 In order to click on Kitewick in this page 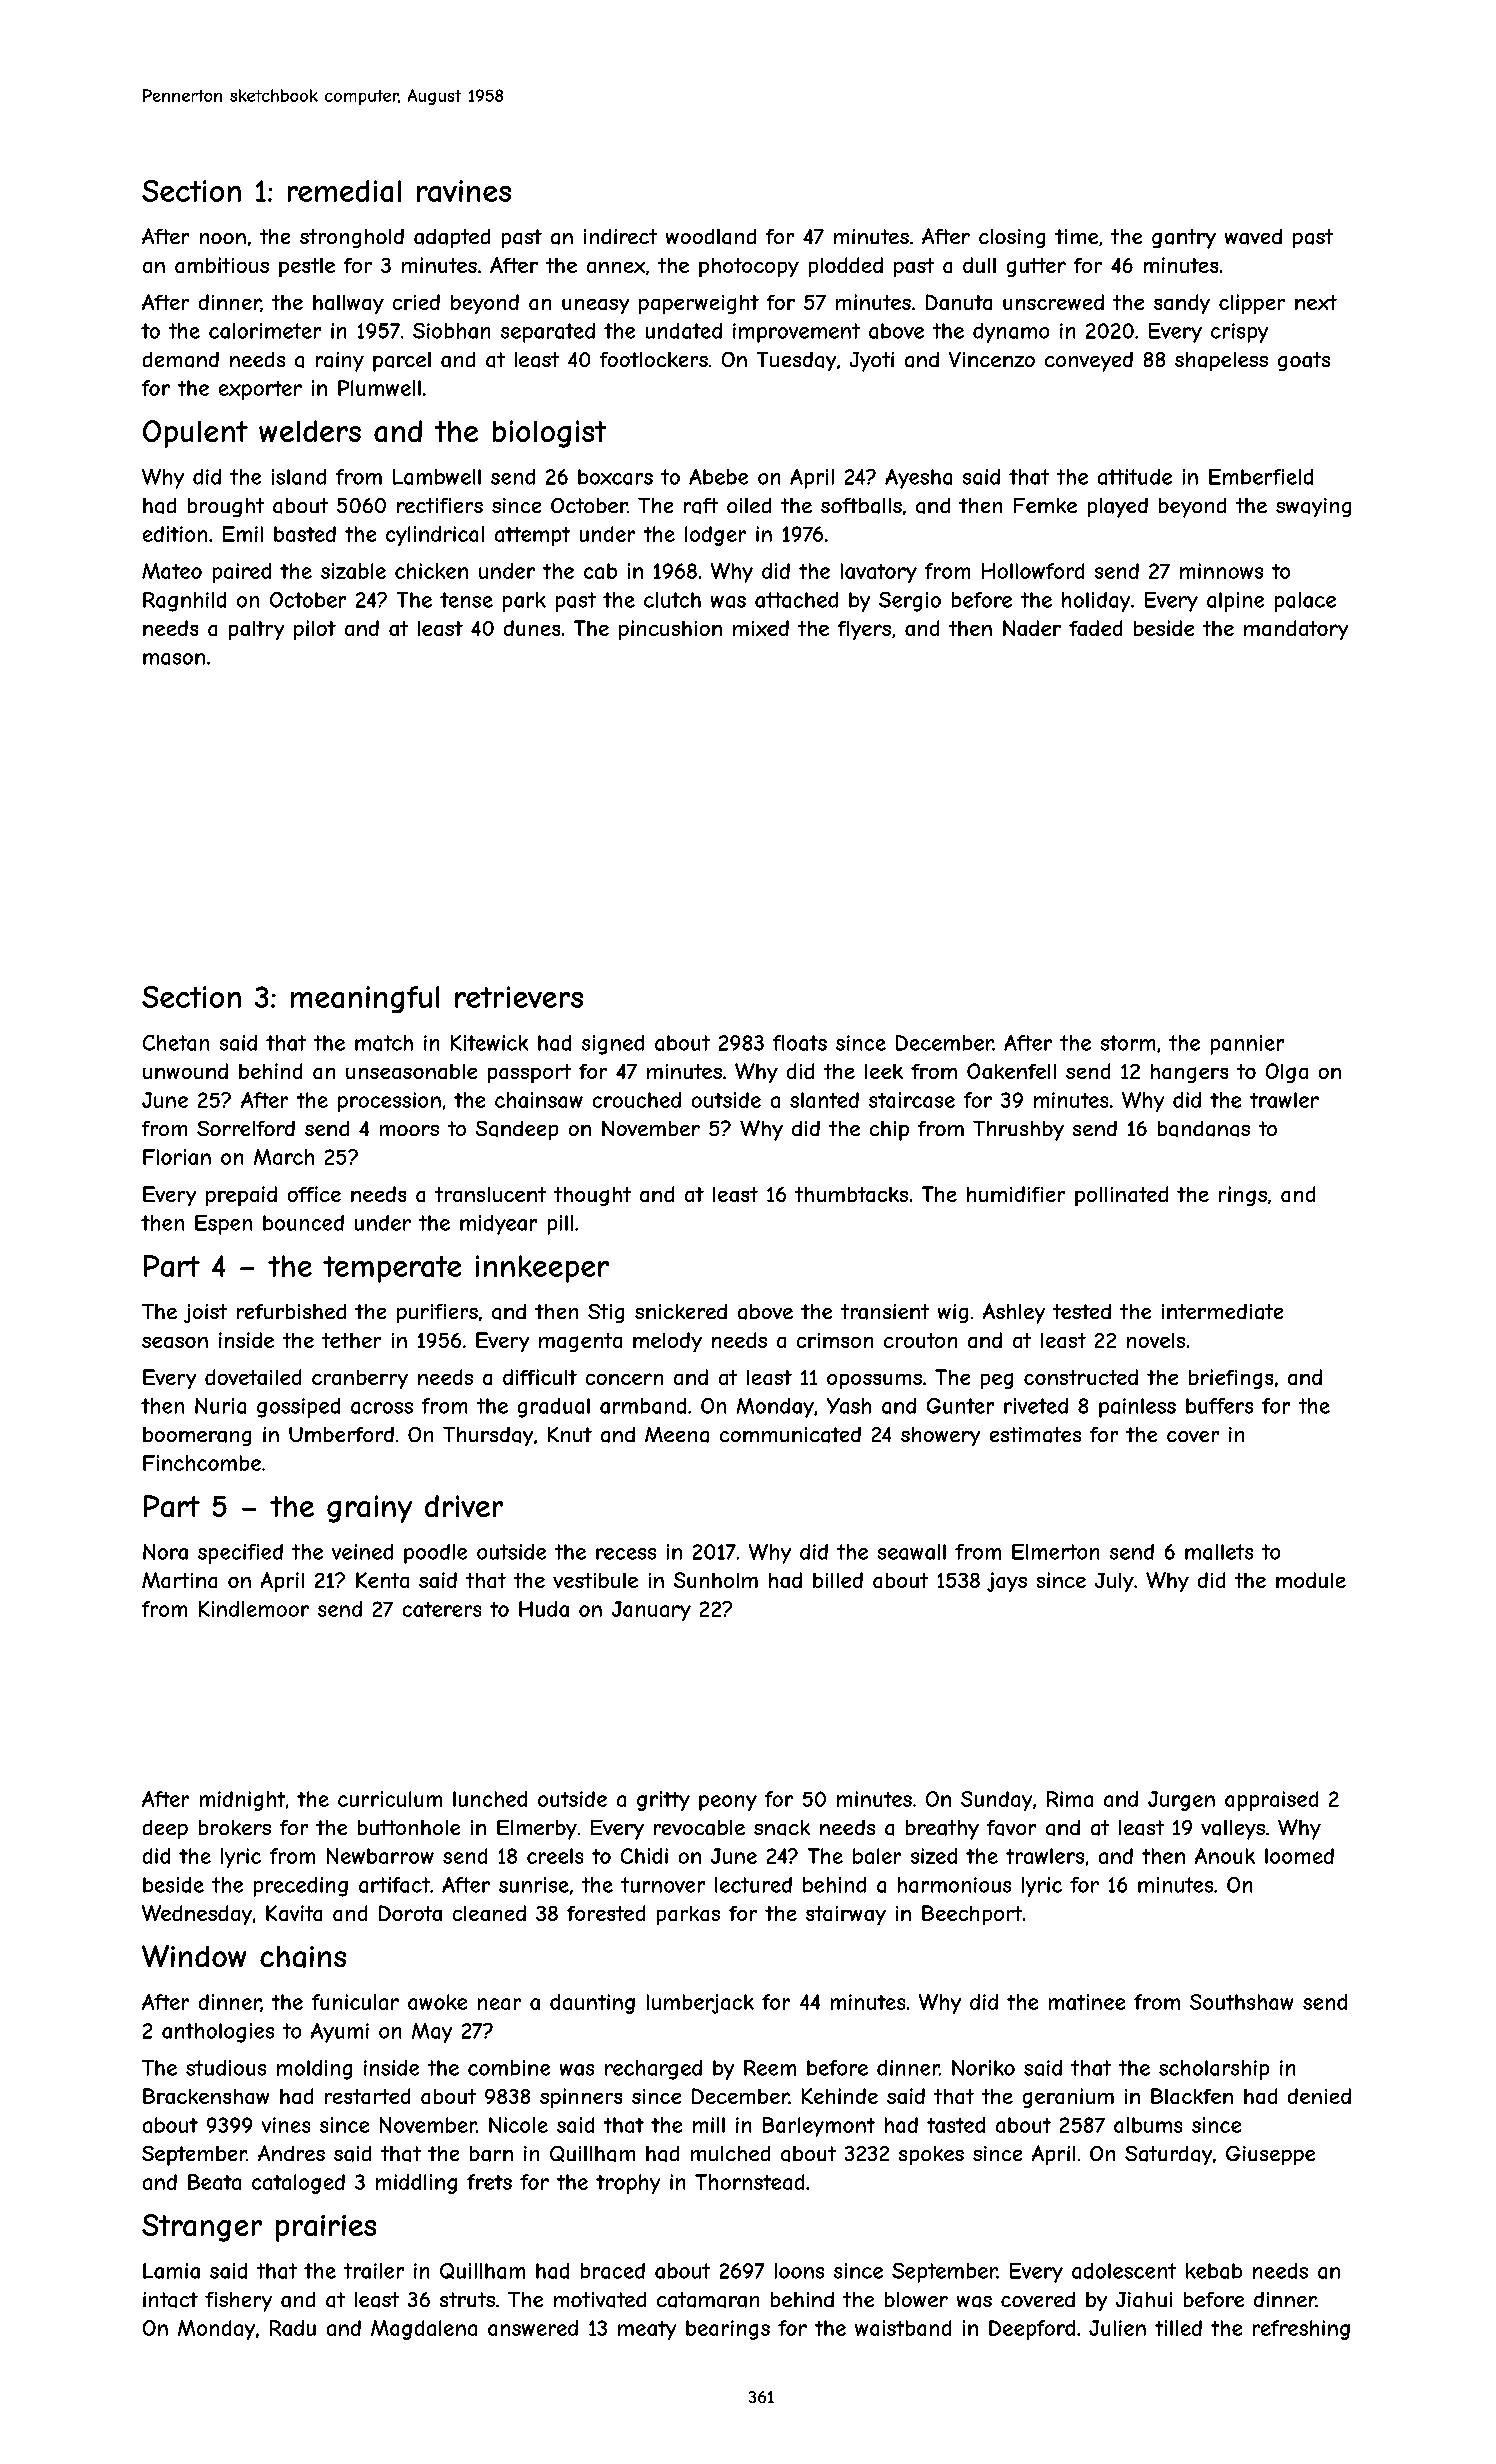, I will do `click(489, 1043)`.
